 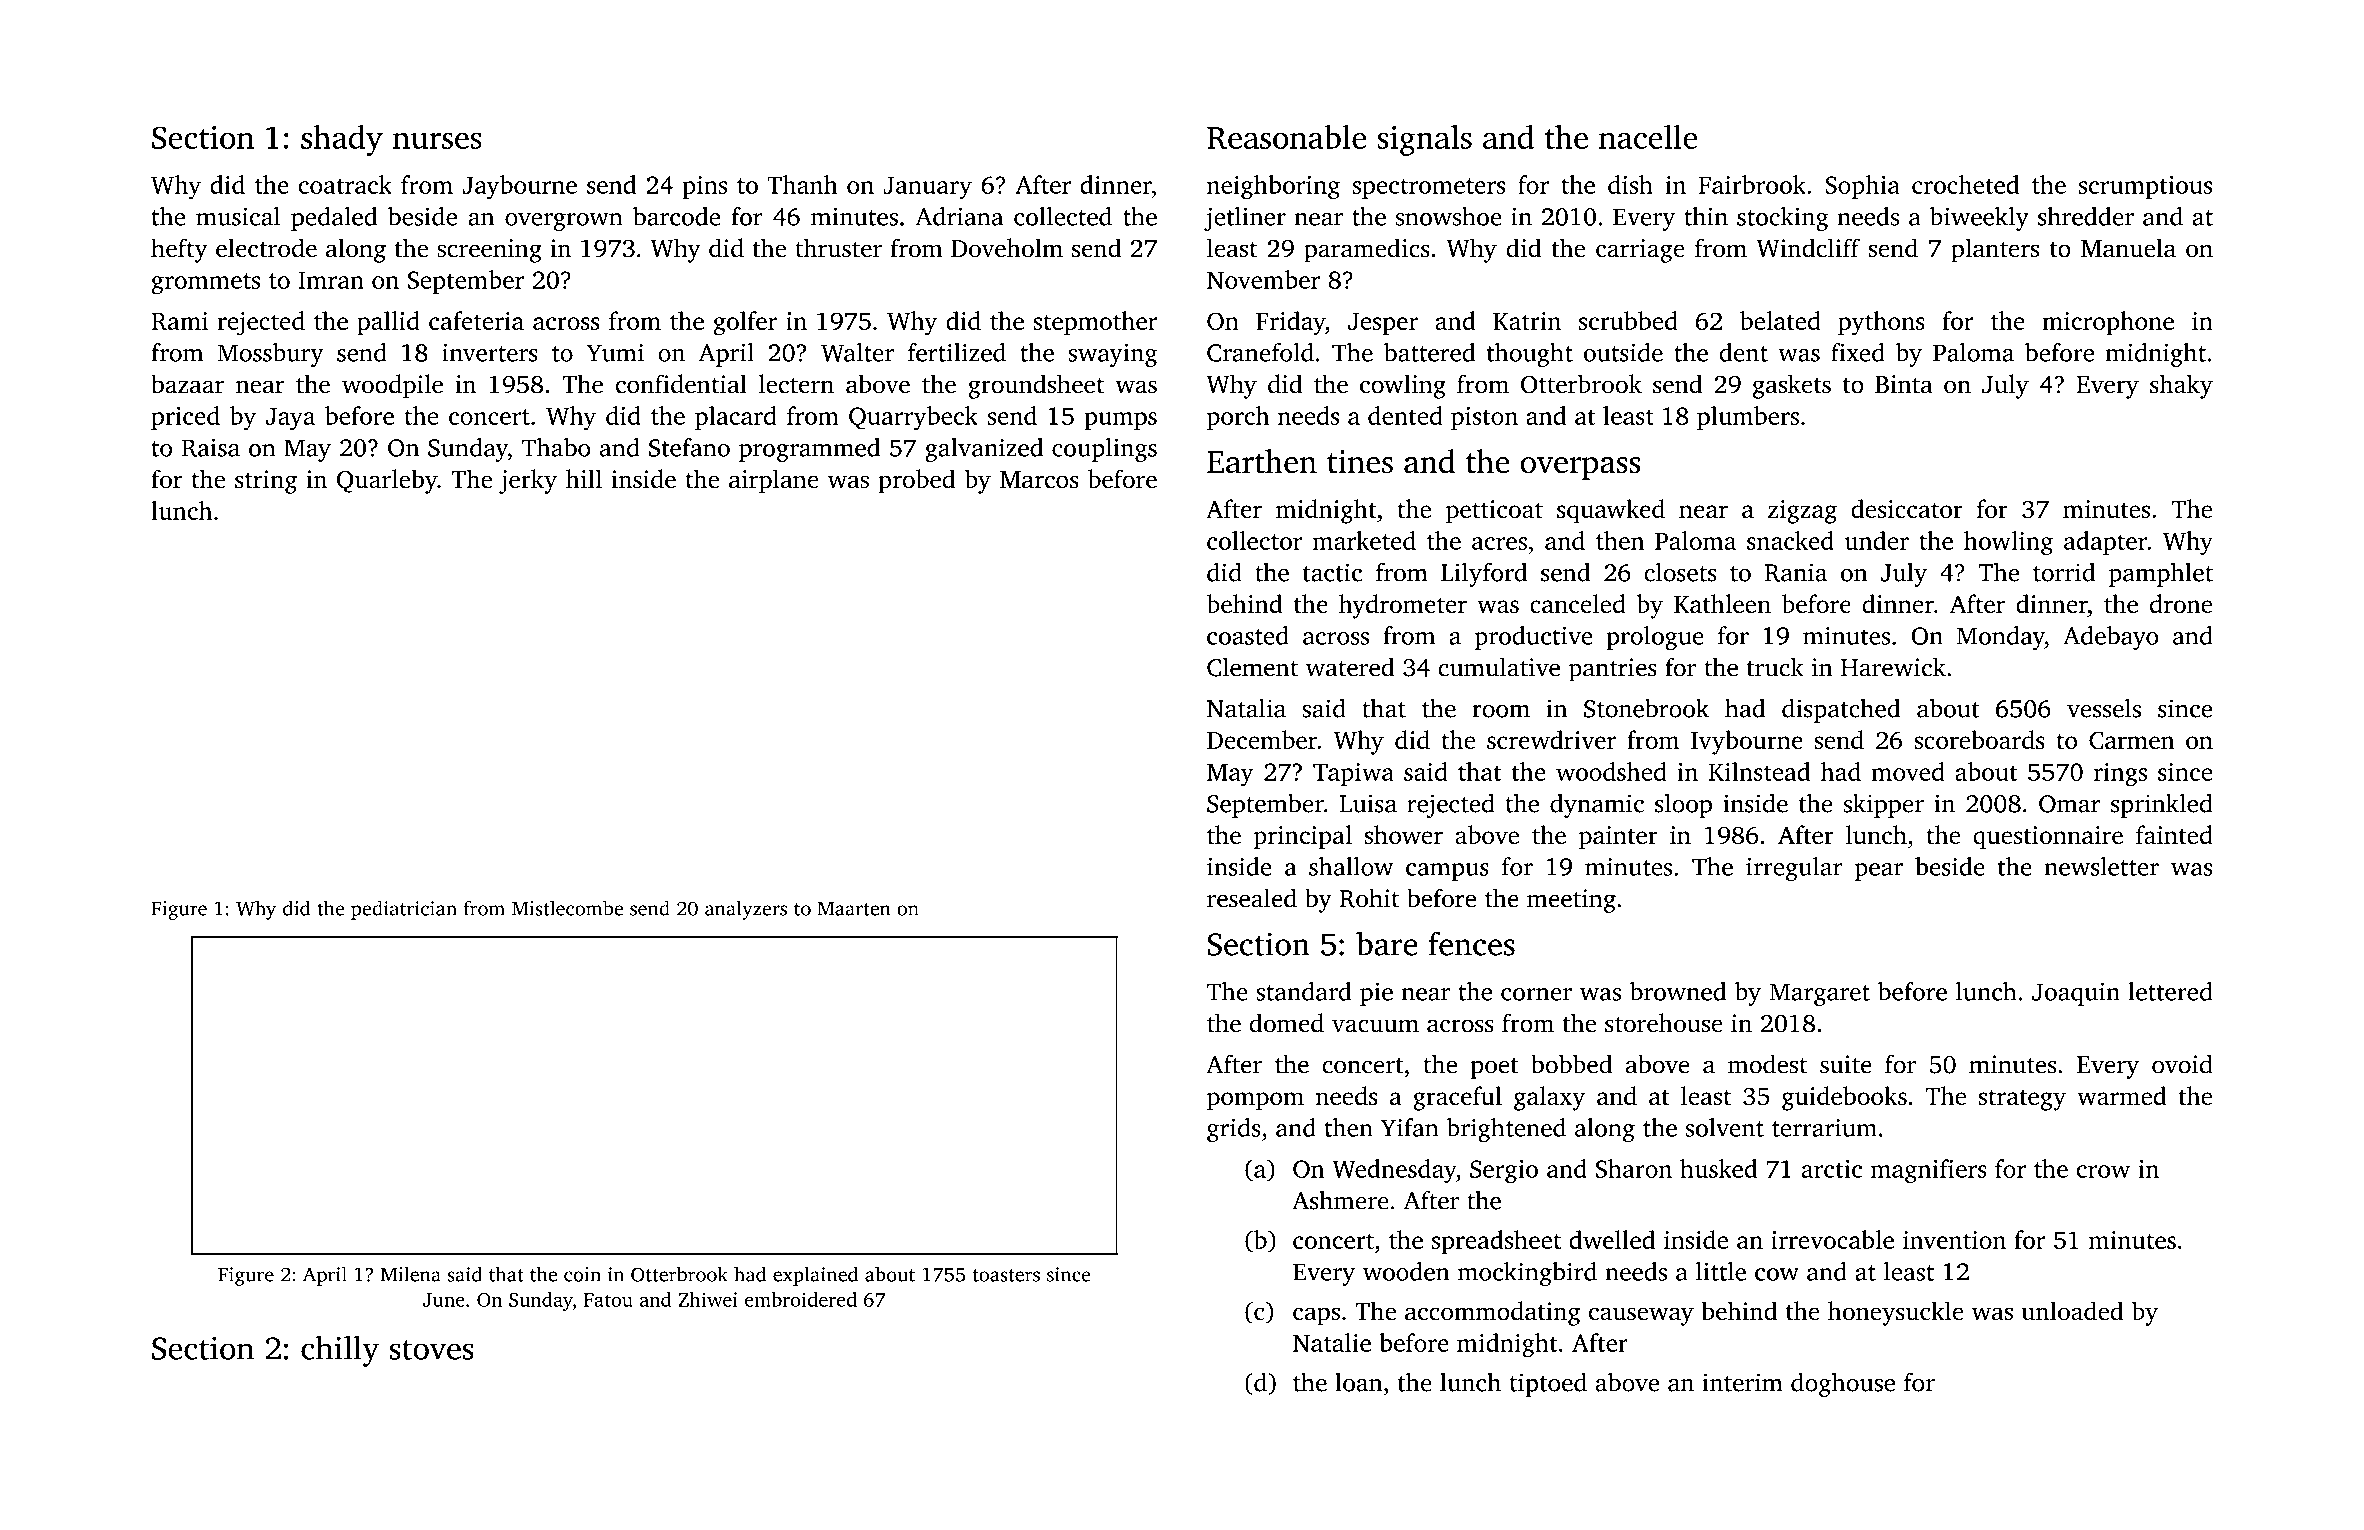 I want to click on fences, so click(x=1471, y=943).
